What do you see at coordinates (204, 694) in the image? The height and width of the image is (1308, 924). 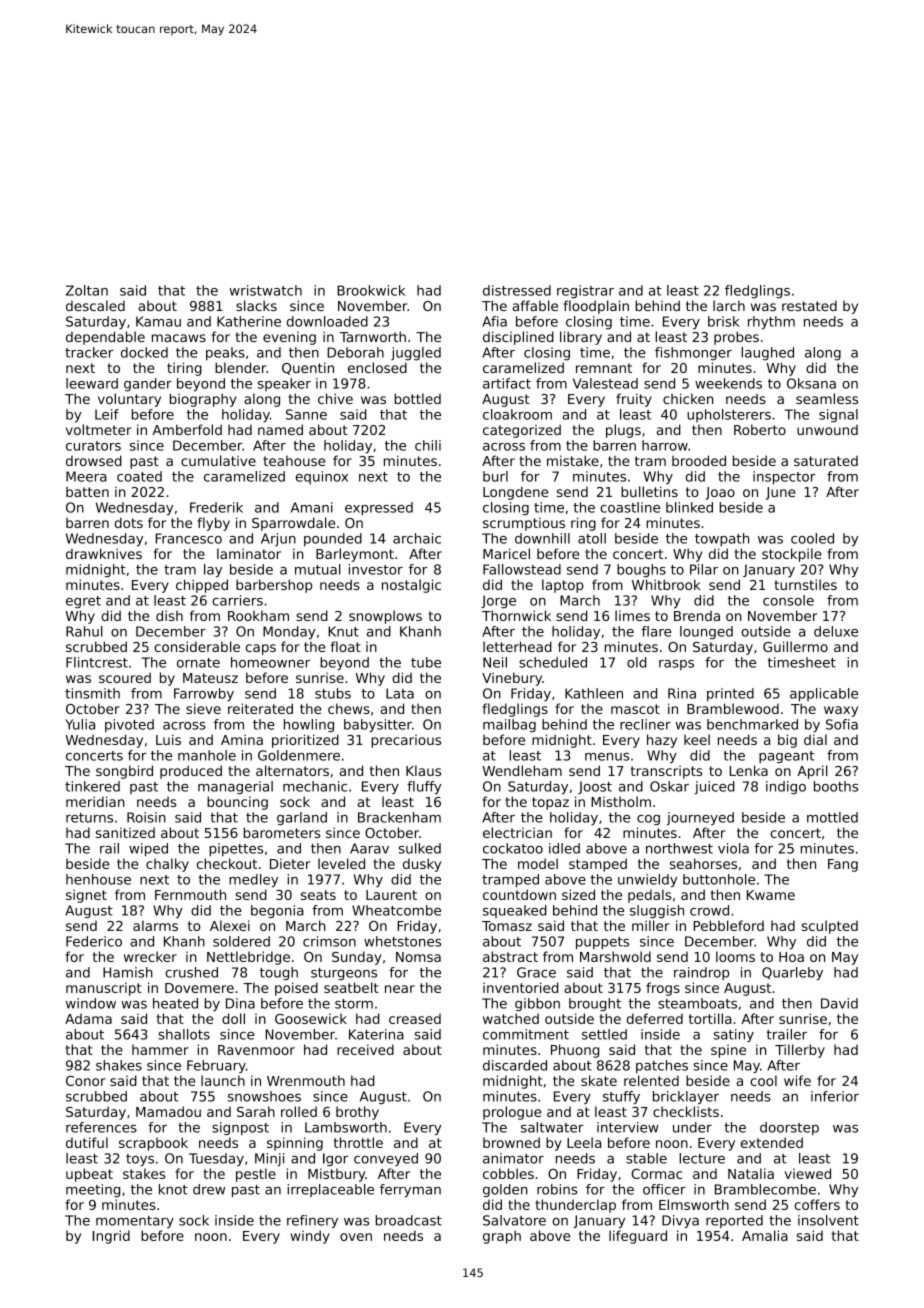 I see `Farrowby` at bounding box center [204, 694].
